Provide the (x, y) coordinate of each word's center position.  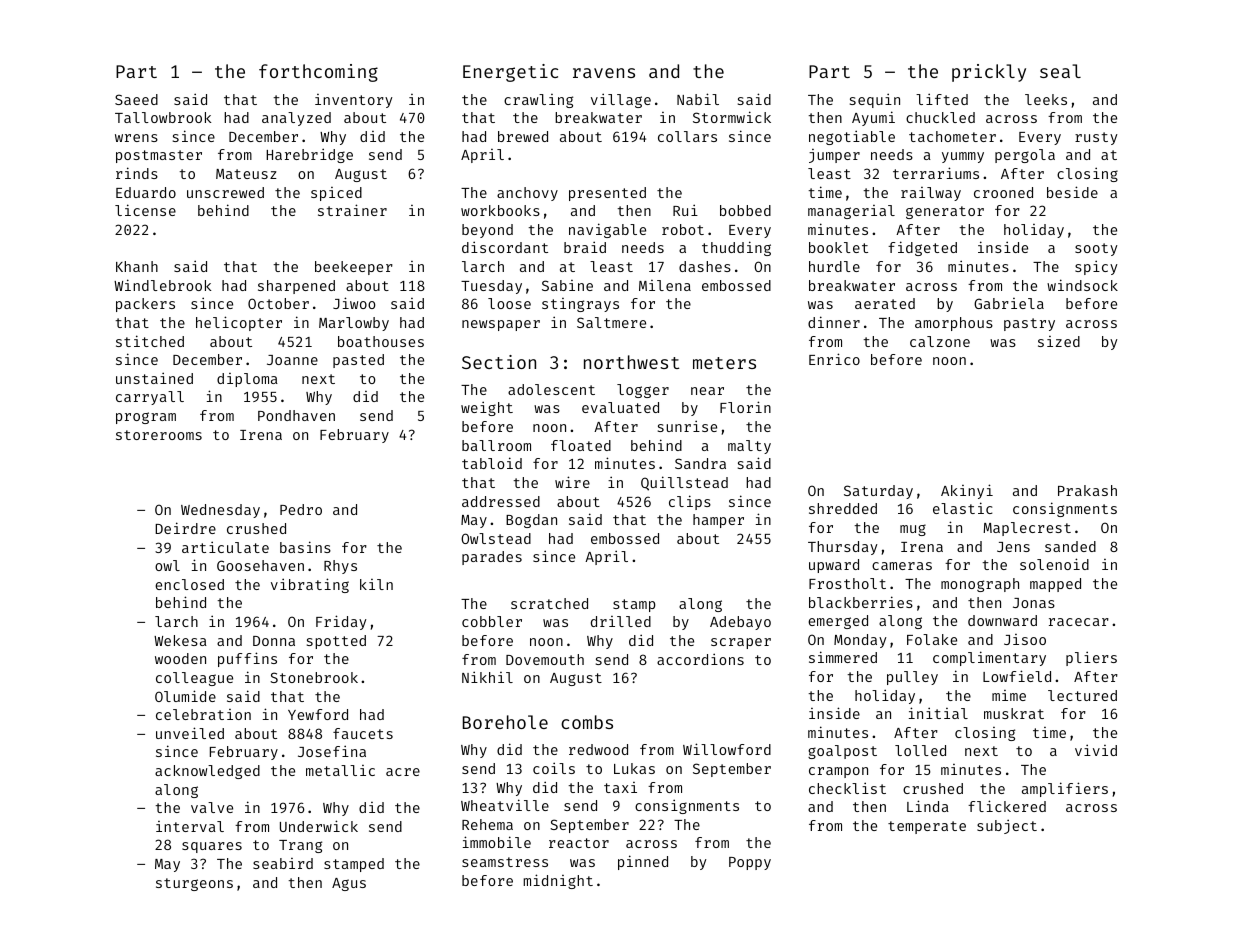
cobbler (492, 621)
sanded (1070, 546)
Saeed (136, 99)
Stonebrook (314, 677)
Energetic (510, 73)
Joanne (292, 360)
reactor (579, 843)
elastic (962, 508)
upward (834, 566)
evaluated (620, 407)
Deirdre (185, 528)
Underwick (319, 826)
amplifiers (1065, 789)
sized (1059, 341)
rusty (1096, 138)
